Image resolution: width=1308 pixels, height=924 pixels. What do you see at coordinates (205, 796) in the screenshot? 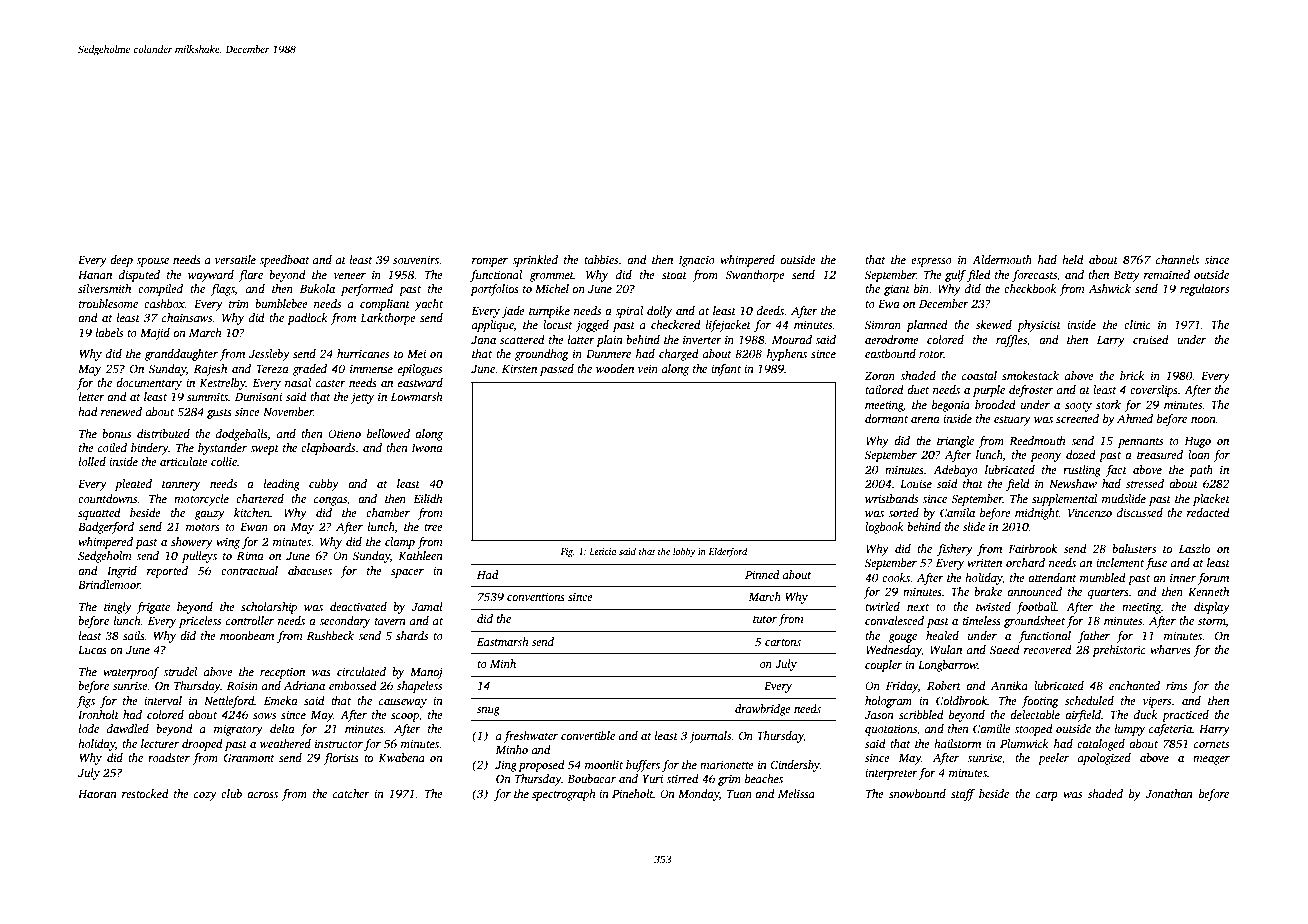
I see `cozy` at bounding box center [205, 796].
